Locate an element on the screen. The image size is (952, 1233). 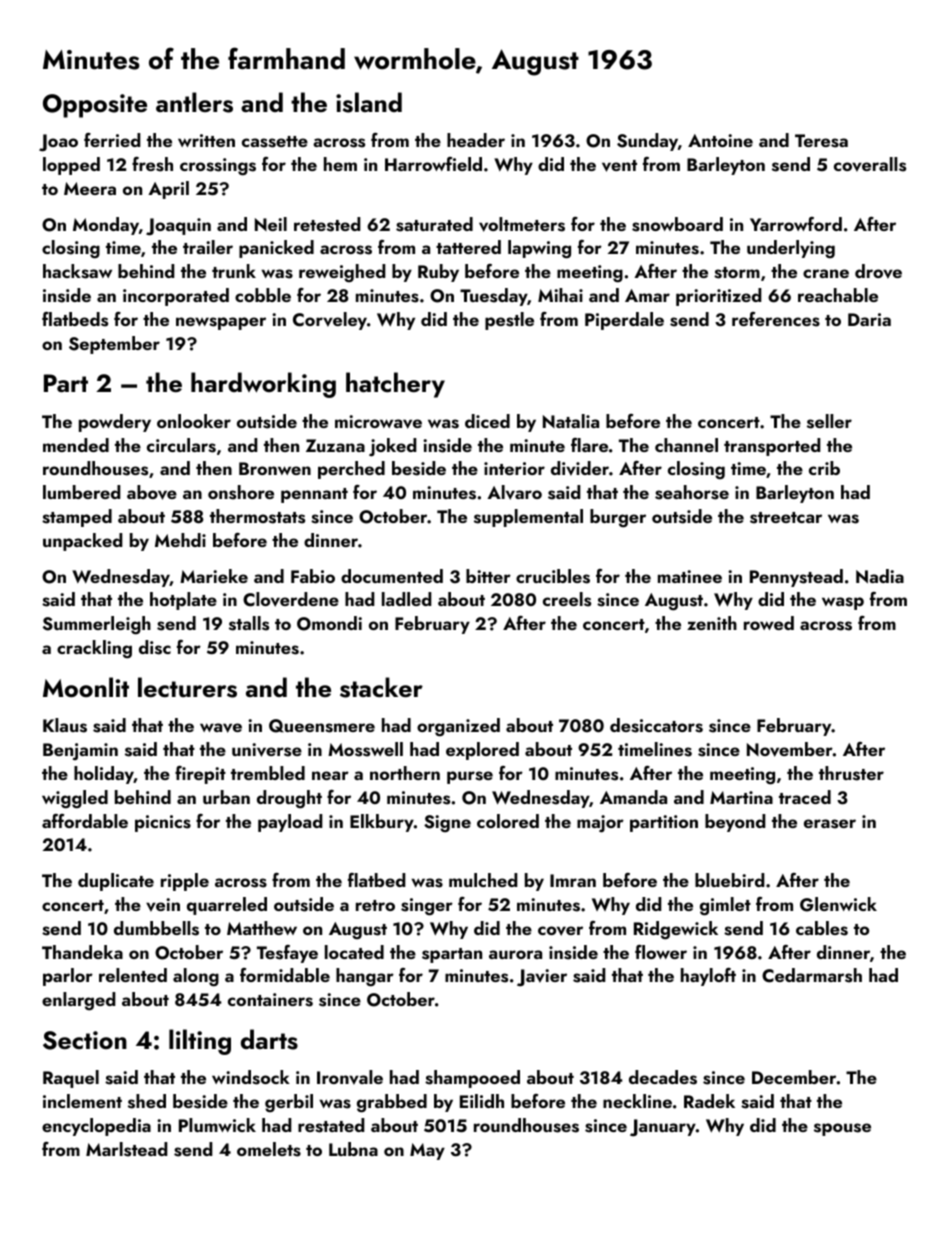
Teresa is located at coordinates (821, 141).
